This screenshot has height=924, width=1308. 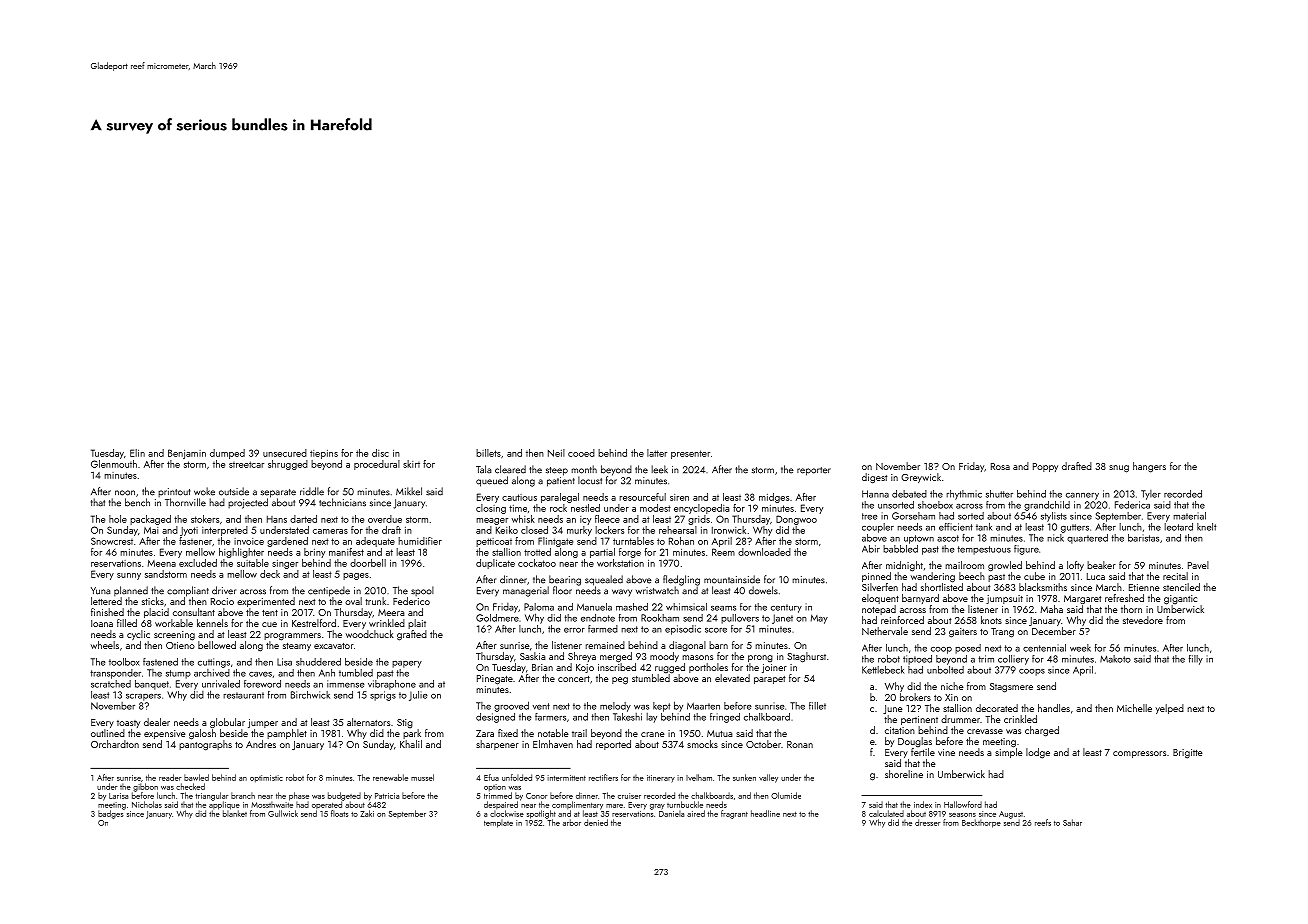 What do you see at coordinates (375, 601) in the screenshot?
I see `trunk` at bounding box center [375, 601].
